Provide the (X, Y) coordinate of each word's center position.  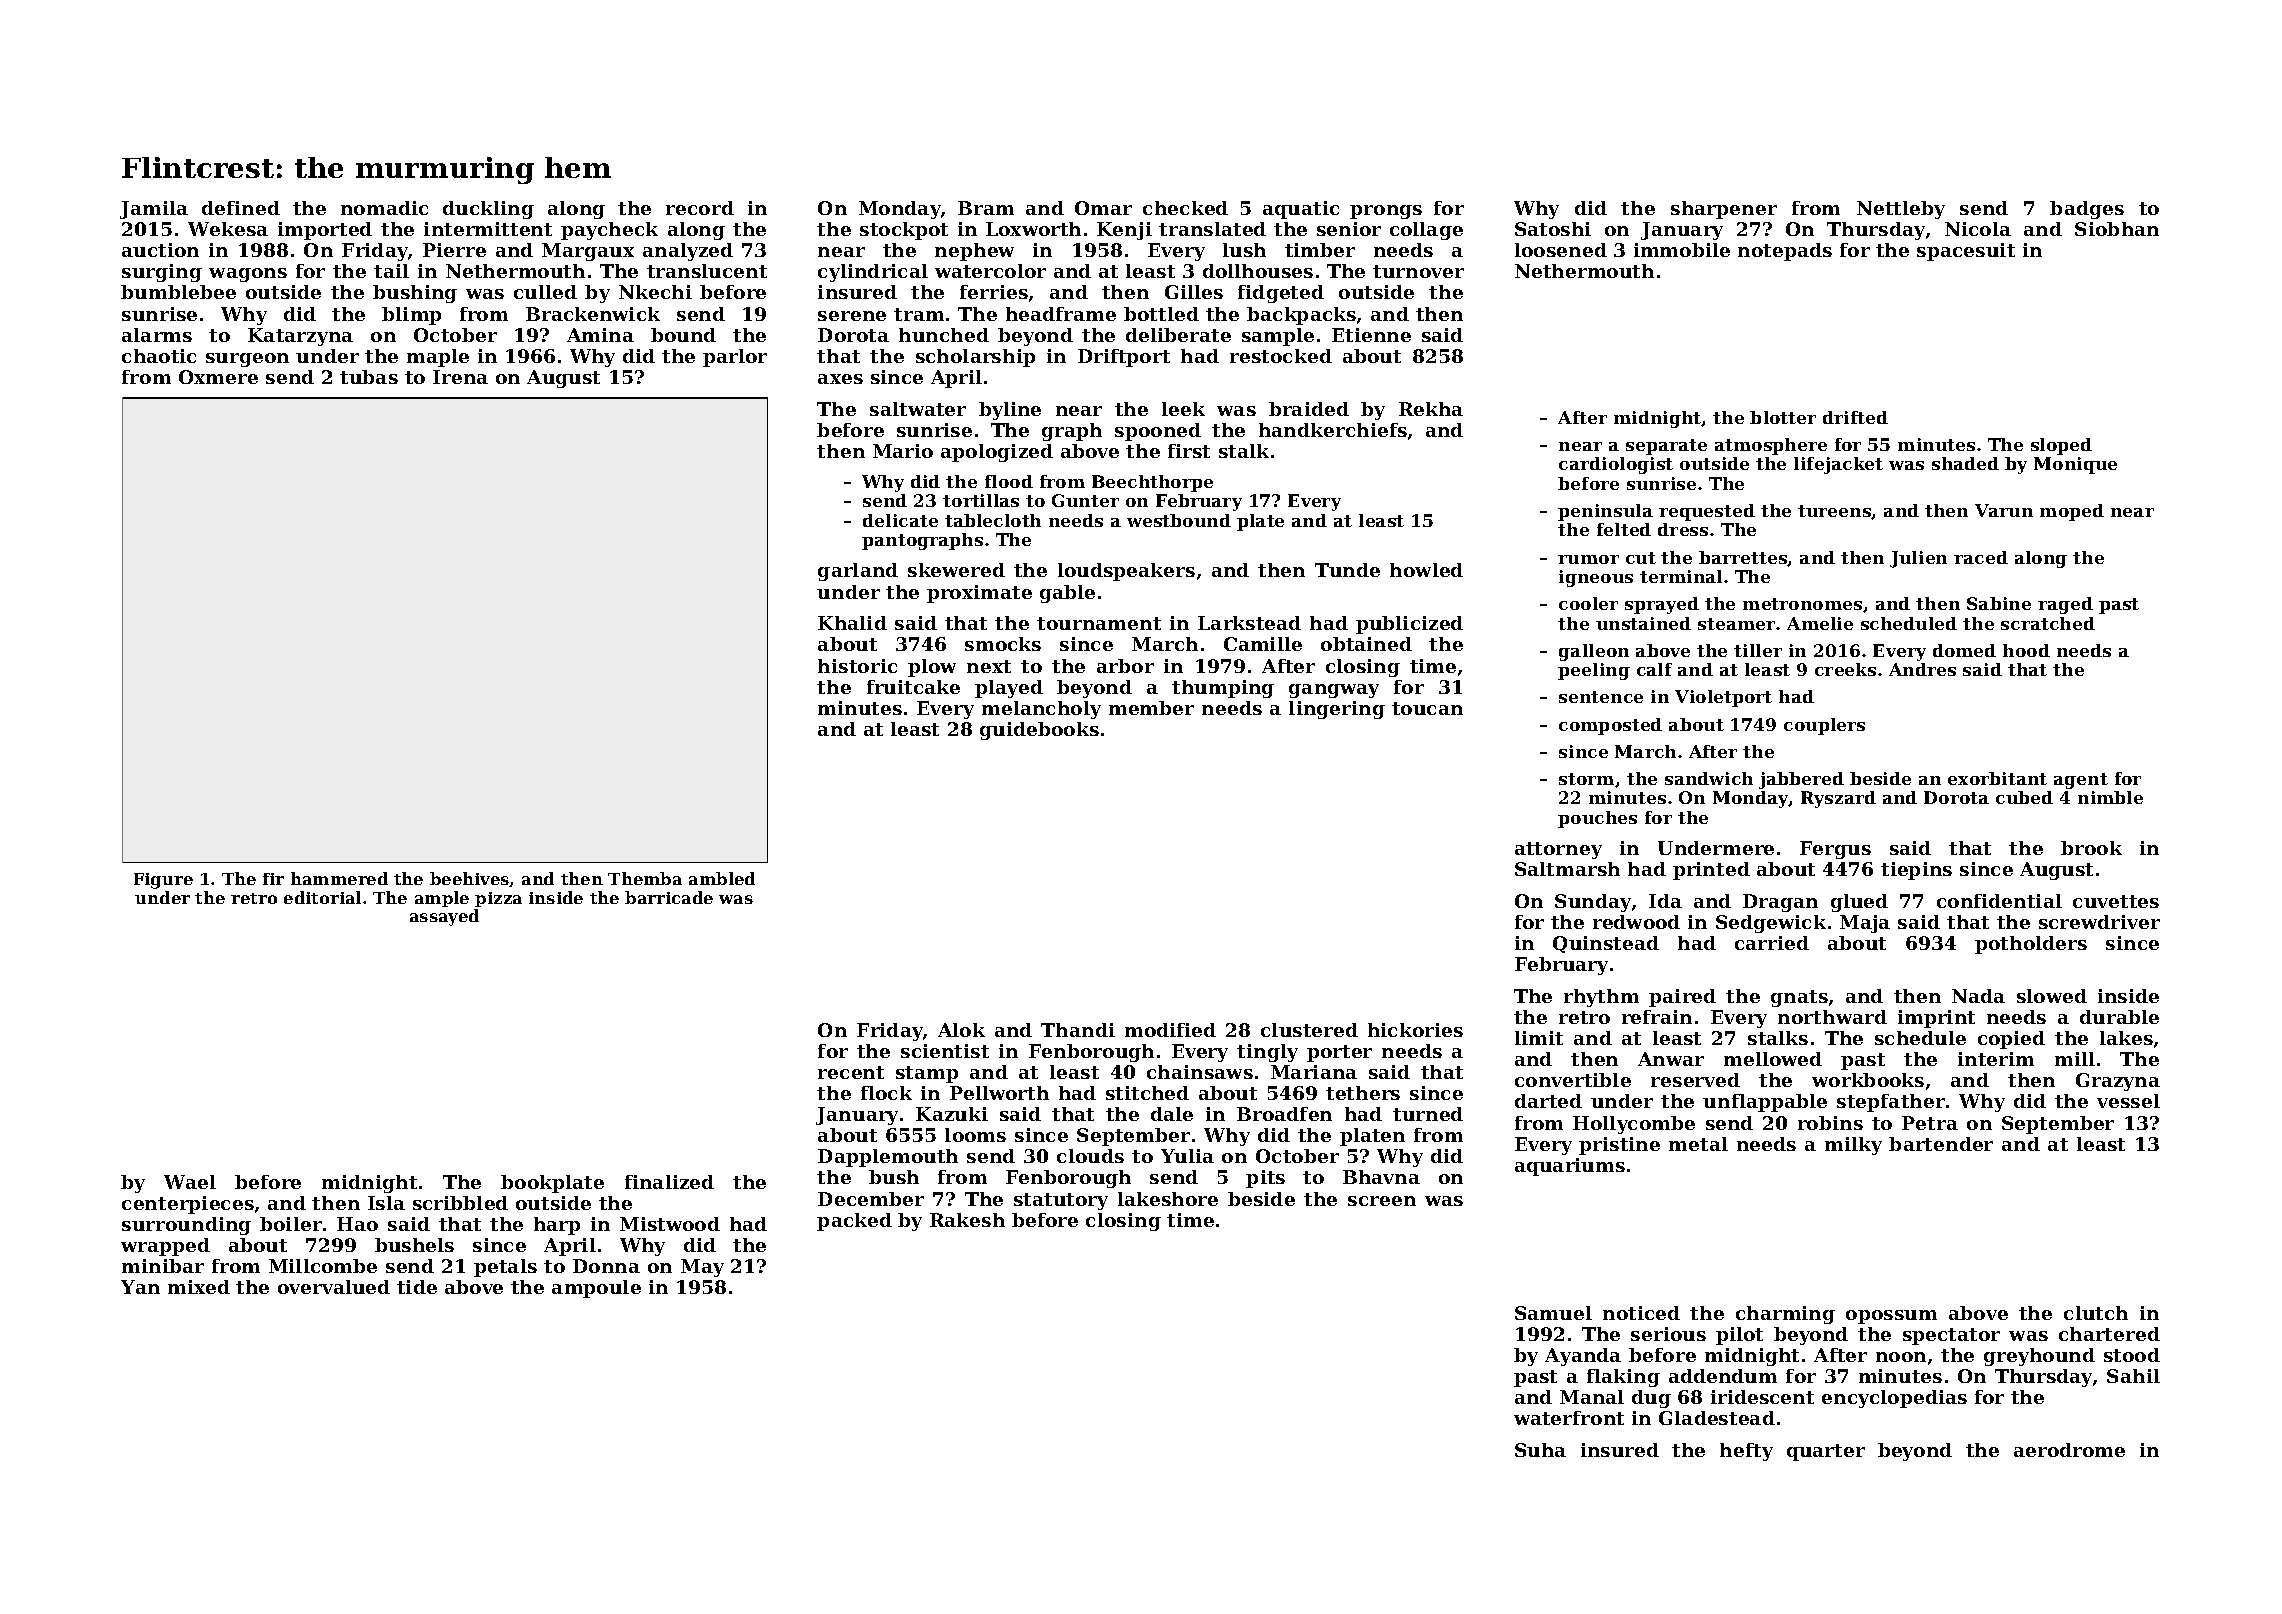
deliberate (1178, 335)
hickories (1415, 1030)
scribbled (460, 1203)
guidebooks (1039, 731)
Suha (1540, 1450)
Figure (163, 881)
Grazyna (2118, 1082)
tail (391, 271)
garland (858, 572)
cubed (2024, 797)
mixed (199, 1287)
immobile (1682, 250)
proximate (979, 594)
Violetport (1723, 698)
